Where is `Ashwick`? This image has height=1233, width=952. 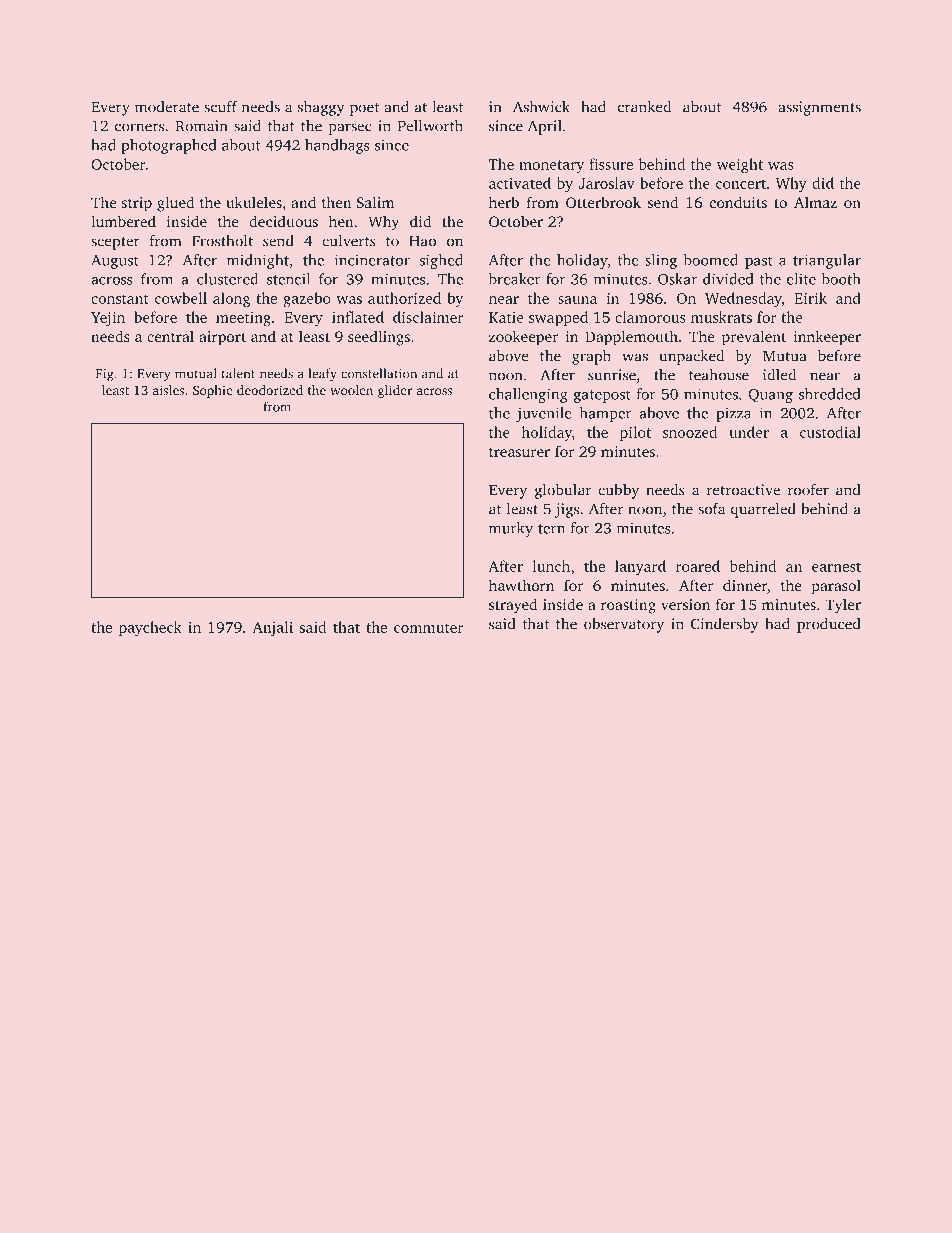
Ashwick is located at coordinates (541, 107).
